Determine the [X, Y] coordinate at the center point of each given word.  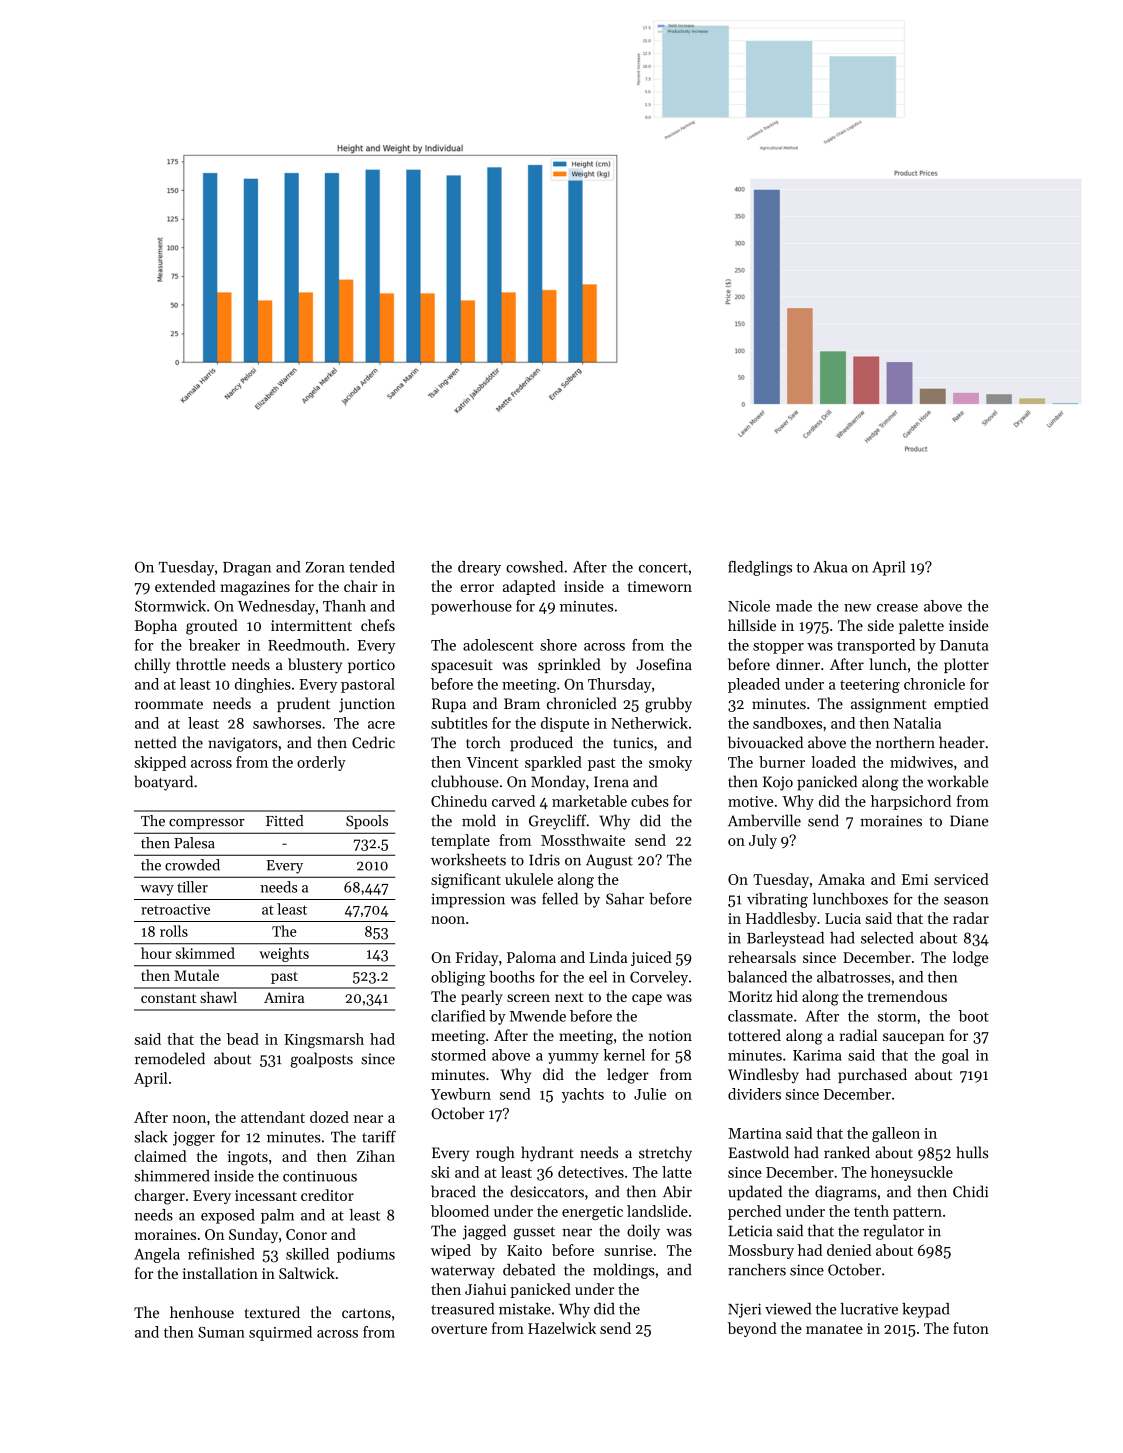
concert [663, 568]
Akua [830, 567]
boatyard [163, 783]
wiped [451, 1251]
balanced [757, 977]
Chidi [970, 1191]
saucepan [913, 1038]
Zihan [376, 1156]
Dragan [247, 569]
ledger [628, 1076]
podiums [366, 1255]
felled [560, 898]
